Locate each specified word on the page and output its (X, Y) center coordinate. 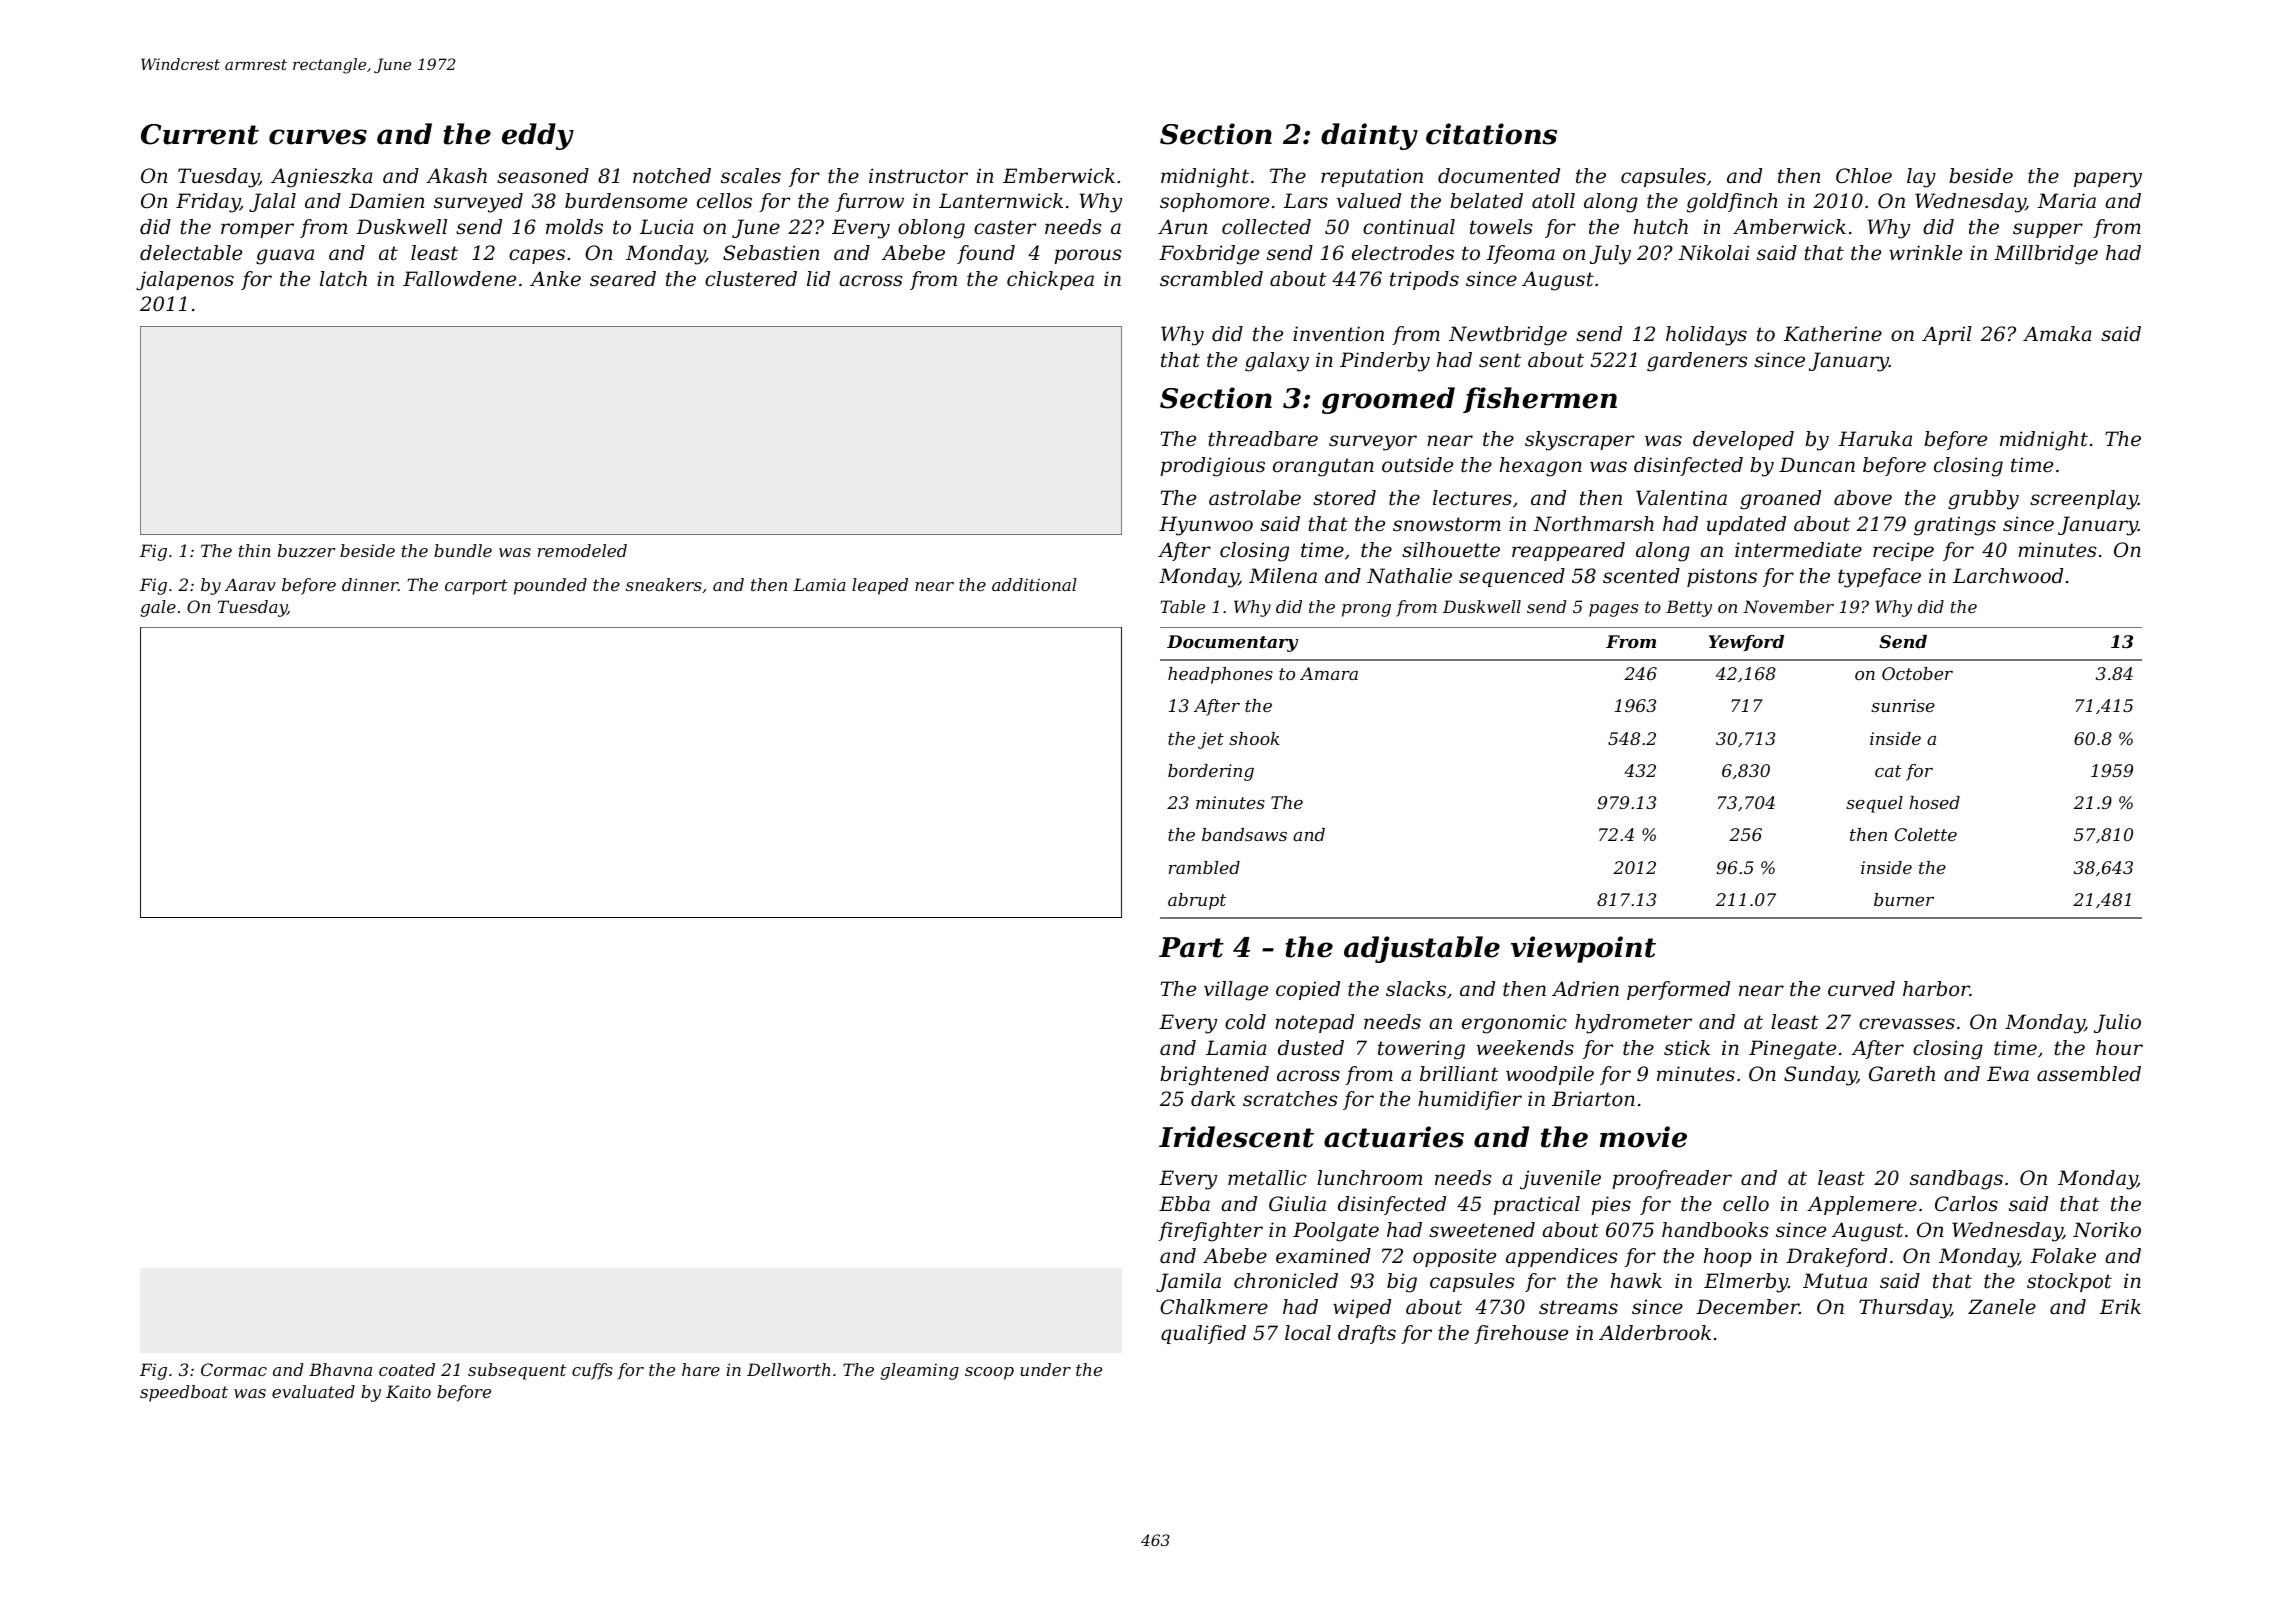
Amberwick (1789, 227)
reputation (1372, 177)
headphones (1220, 675)
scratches (1290, 1099)
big (1402, 1283)
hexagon (1541, 467)
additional (1034, 584)
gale (158, 608)
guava (285, 257)
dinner (370, 584)
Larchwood (2008, 576)
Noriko (2107, 1230)
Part (1191, 947)
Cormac (234, 1369)
